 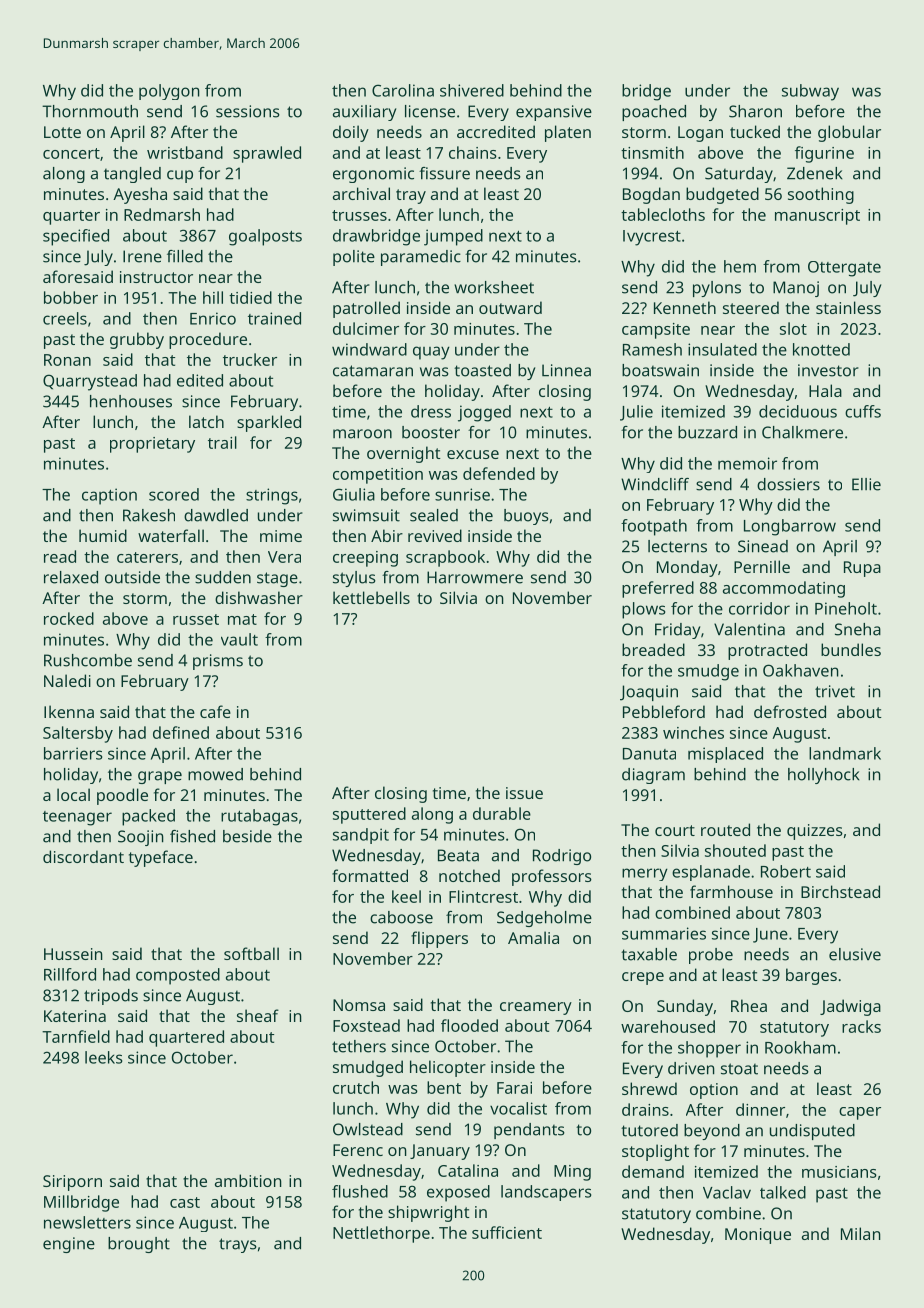 I want to click on brought, so click(x=139, y=1245).
